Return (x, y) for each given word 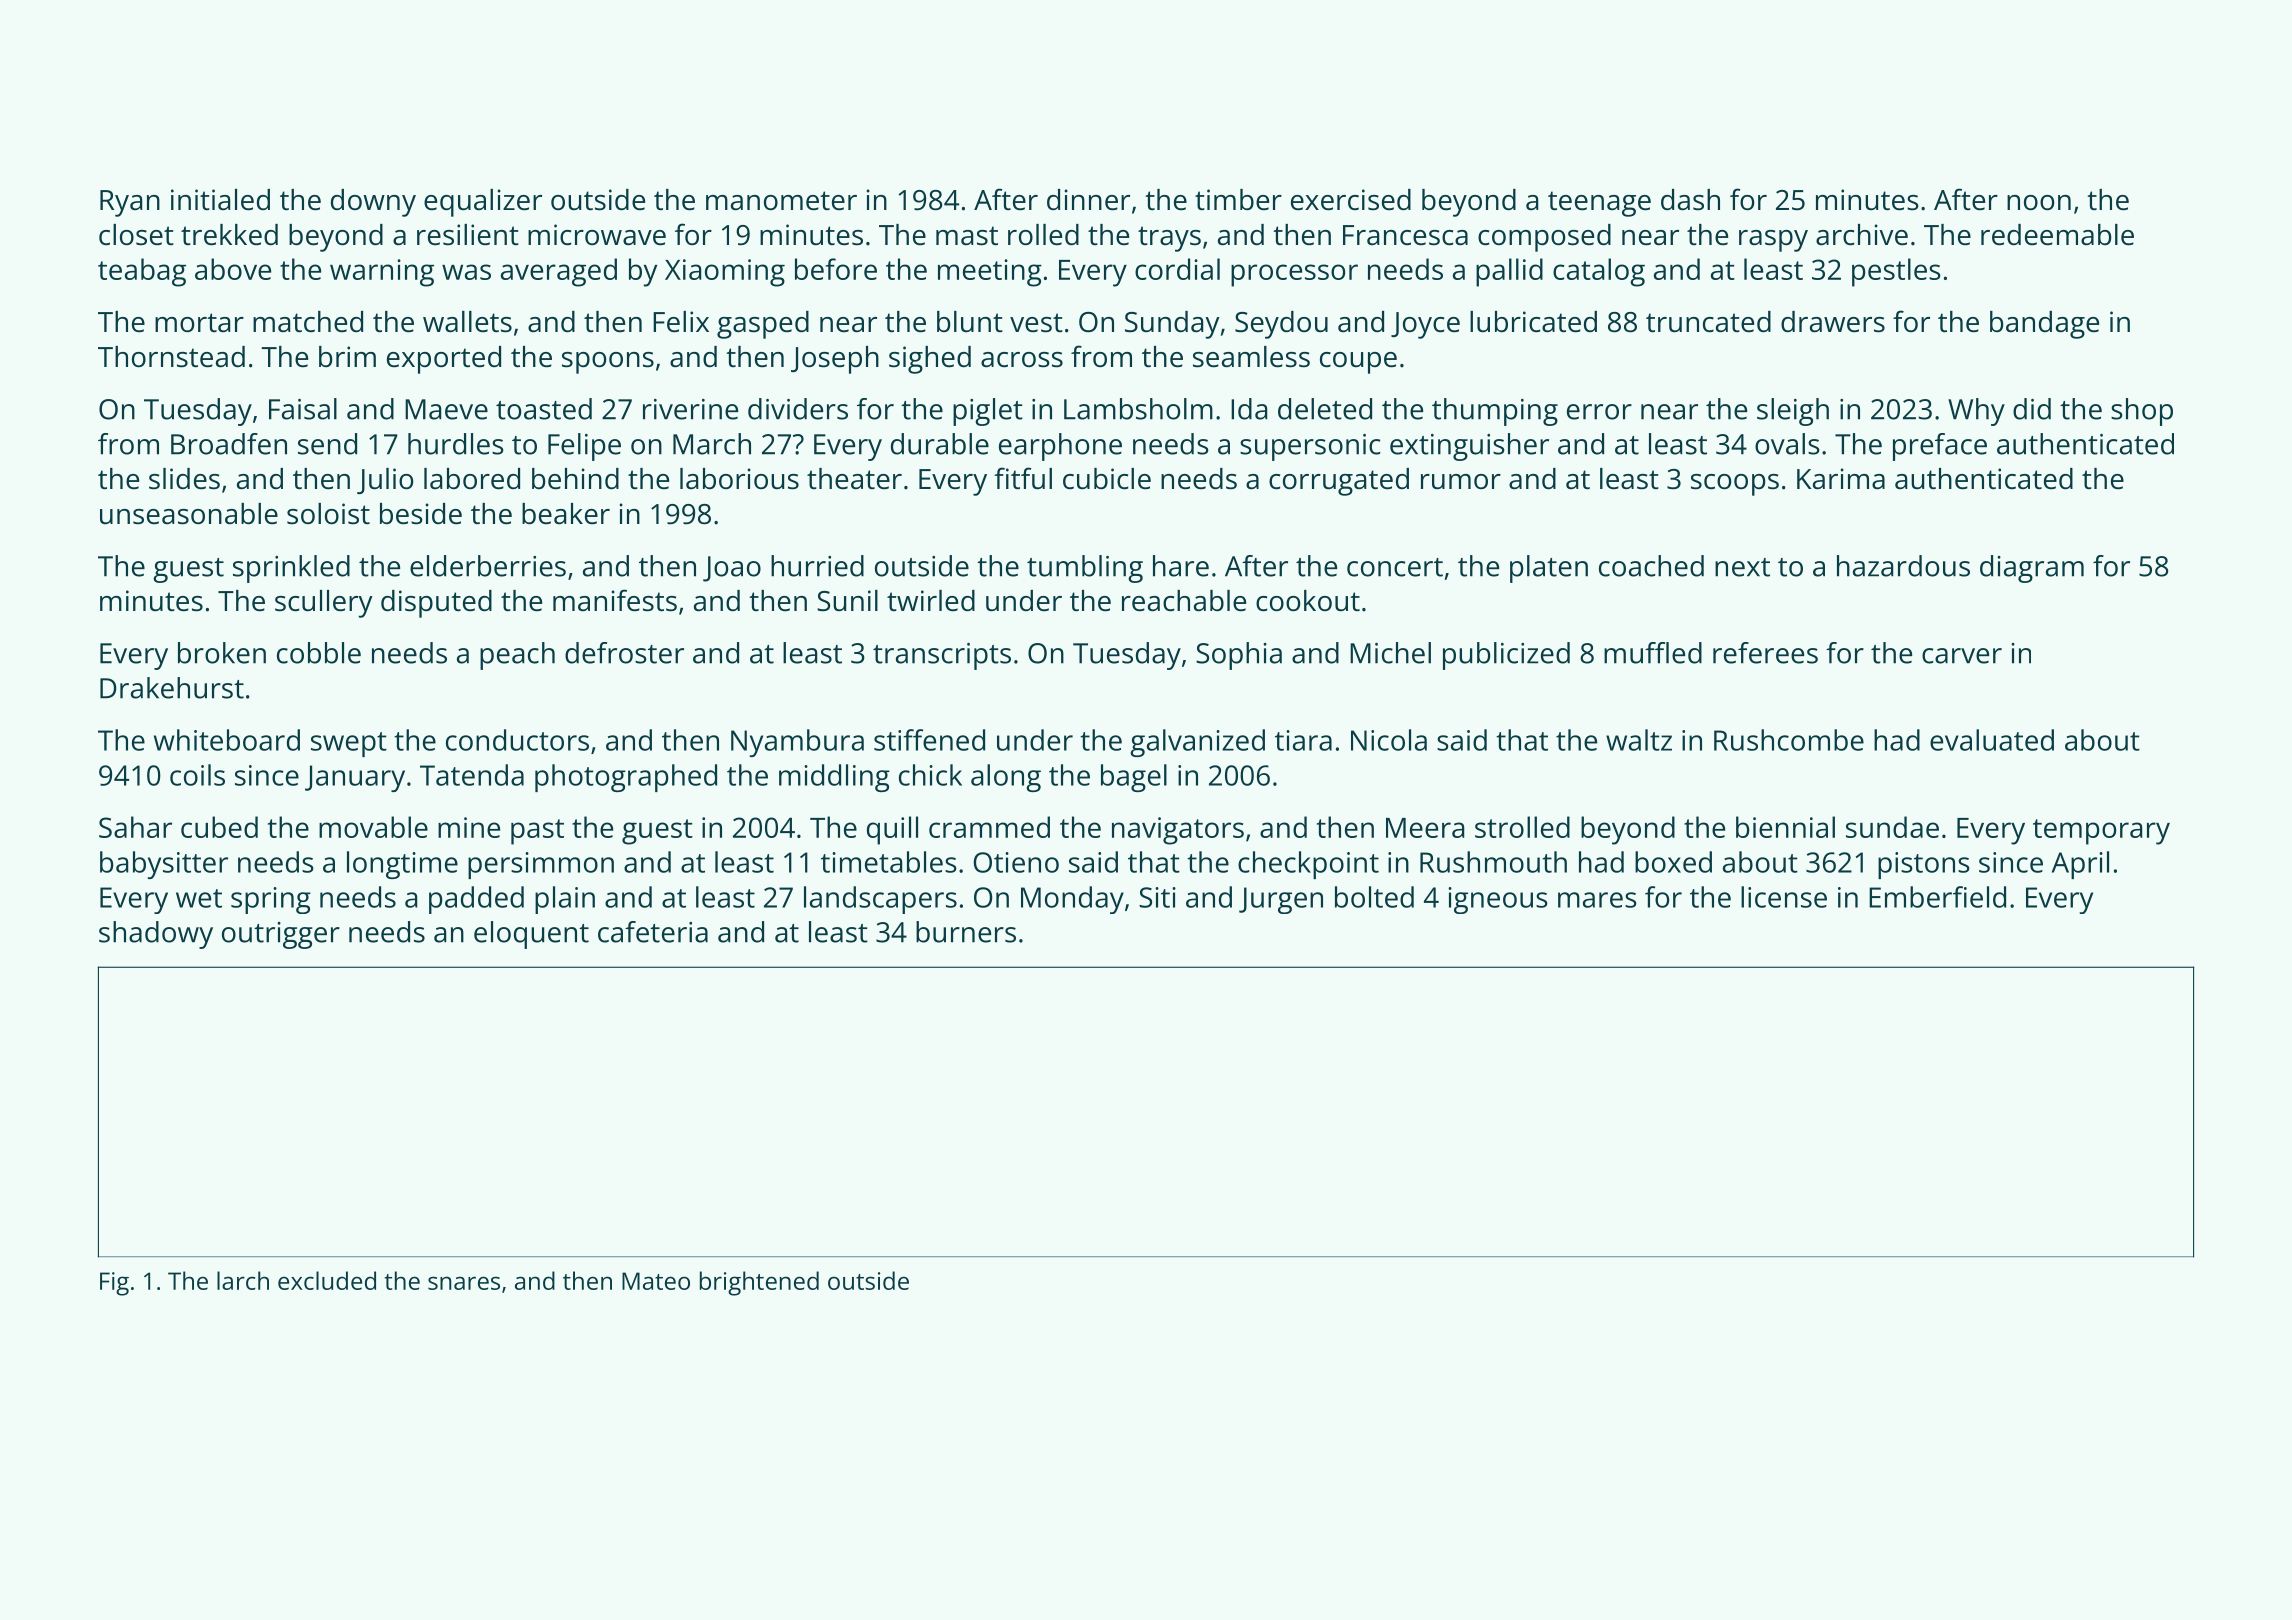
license (1784, 897)
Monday (1072, 900)
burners (966, 932)
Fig (114, 1284)
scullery (324, 604)
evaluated (1992, 740)
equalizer (483, 203)
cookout (1308, 600)
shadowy (156, 935)
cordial (1177, 269)
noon (2039, 202)
